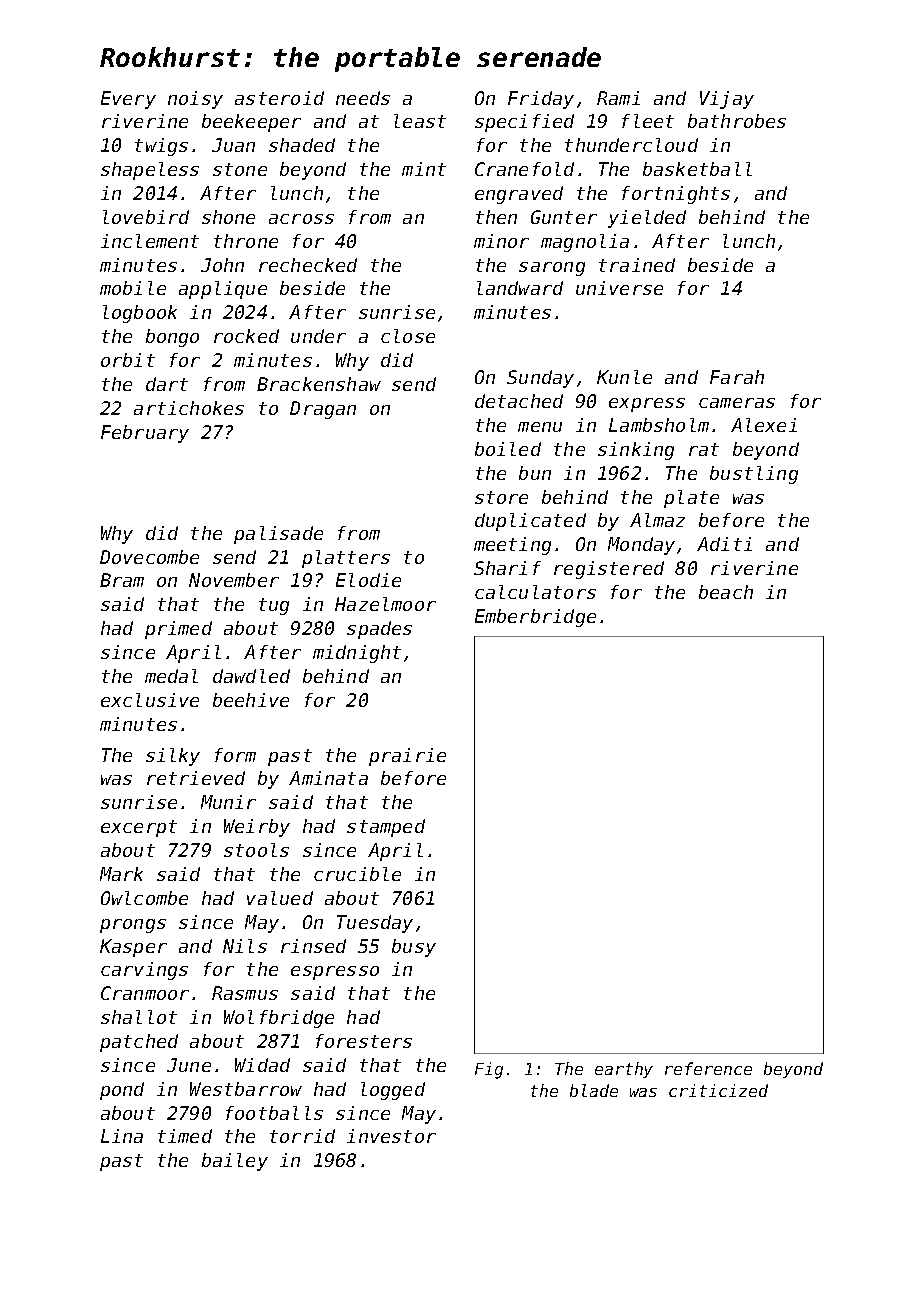 The image size is (924, 1308). What do you see at coordinates (150, 171) in the image?
I see `shapeless` at bounding box center [150, 171].
